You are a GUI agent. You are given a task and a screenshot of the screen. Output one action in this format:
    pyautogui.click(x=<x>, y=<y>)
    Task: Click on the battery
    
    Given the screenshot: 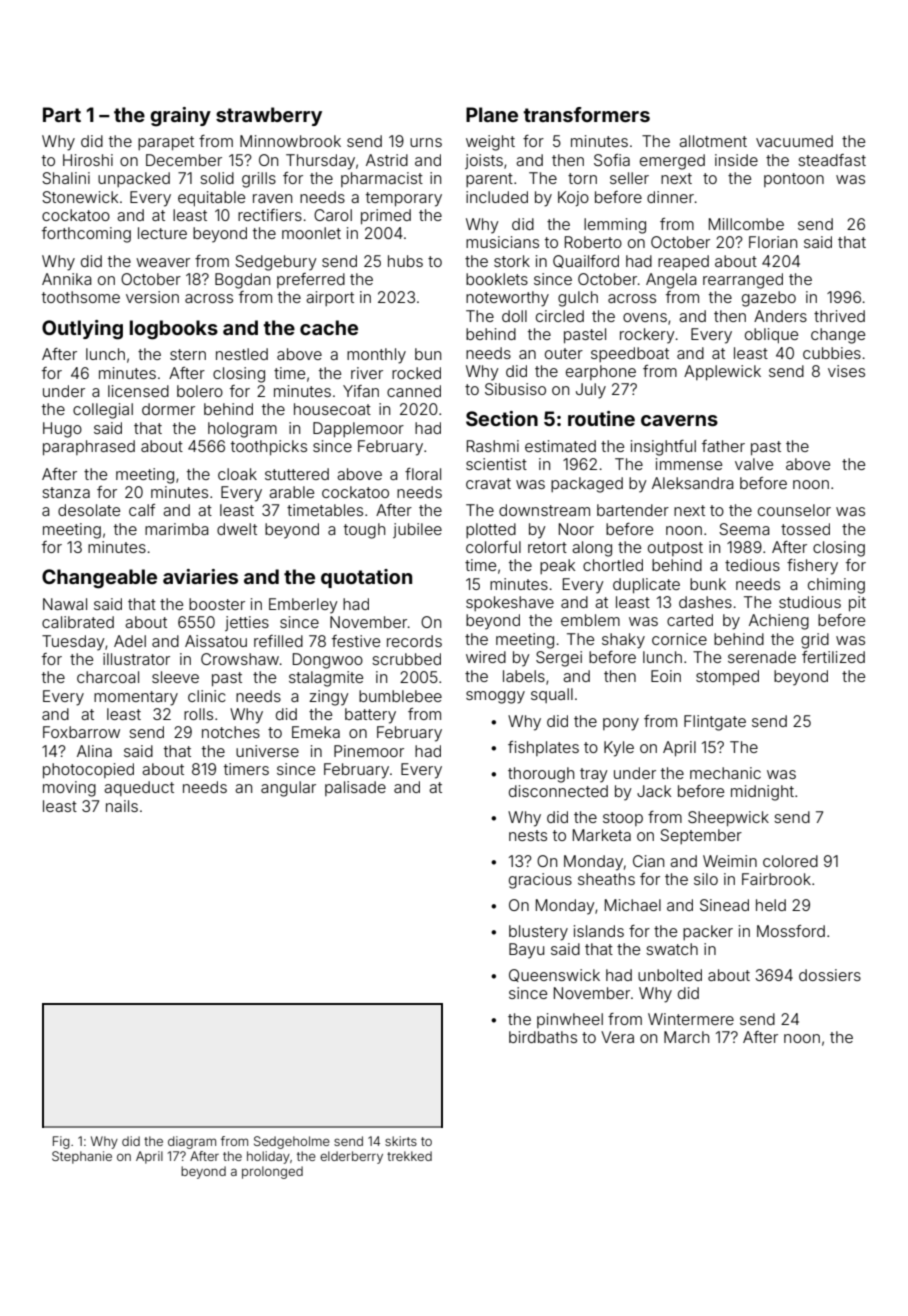 What is the action you would take?
    pyautogui.click(x=370, y=716)
